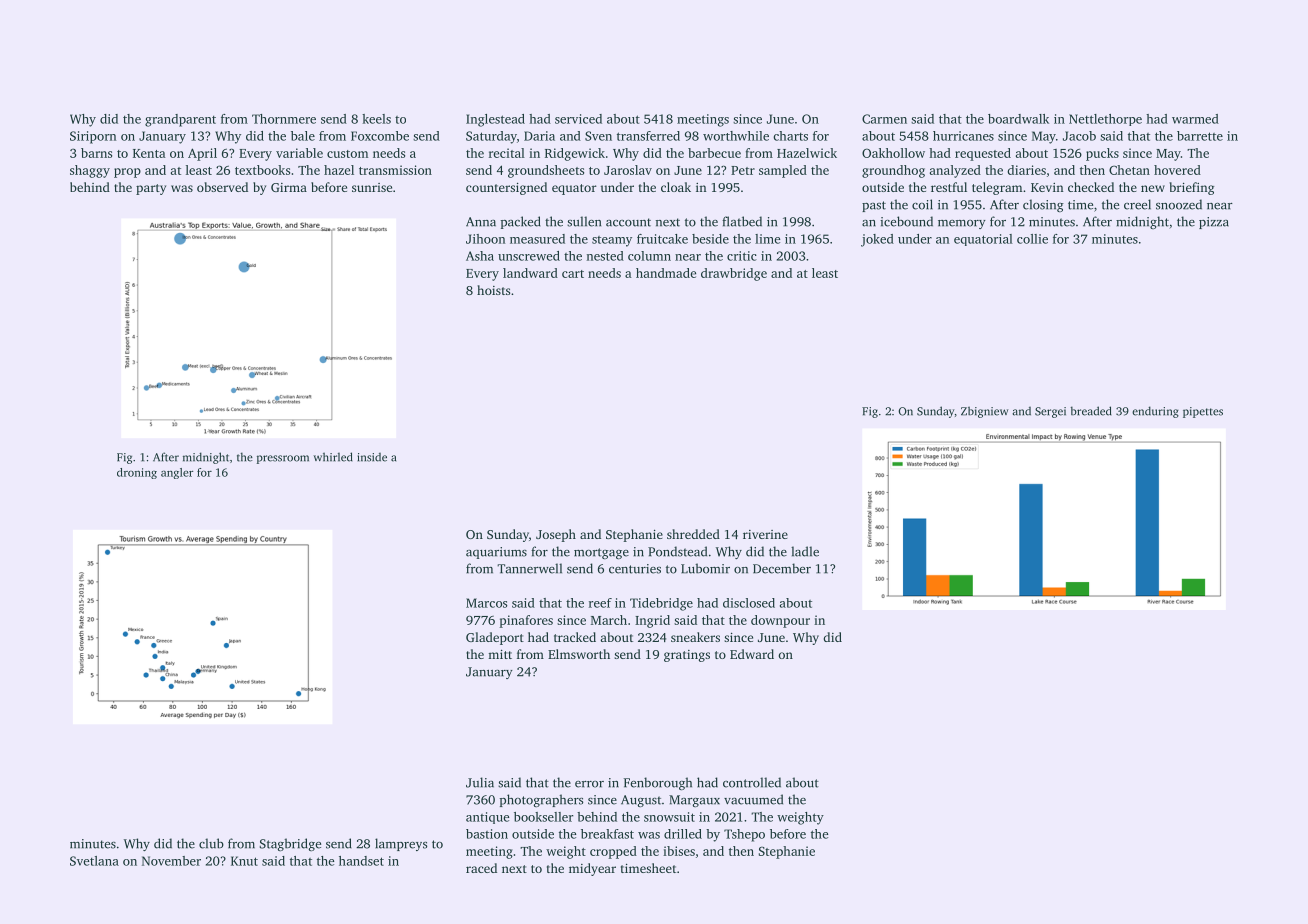 The width and height of the screenshot is (1308, 924). Describe the element at coordinates (744, 835) in the screenshot. I see `Tshepo` at that location.
